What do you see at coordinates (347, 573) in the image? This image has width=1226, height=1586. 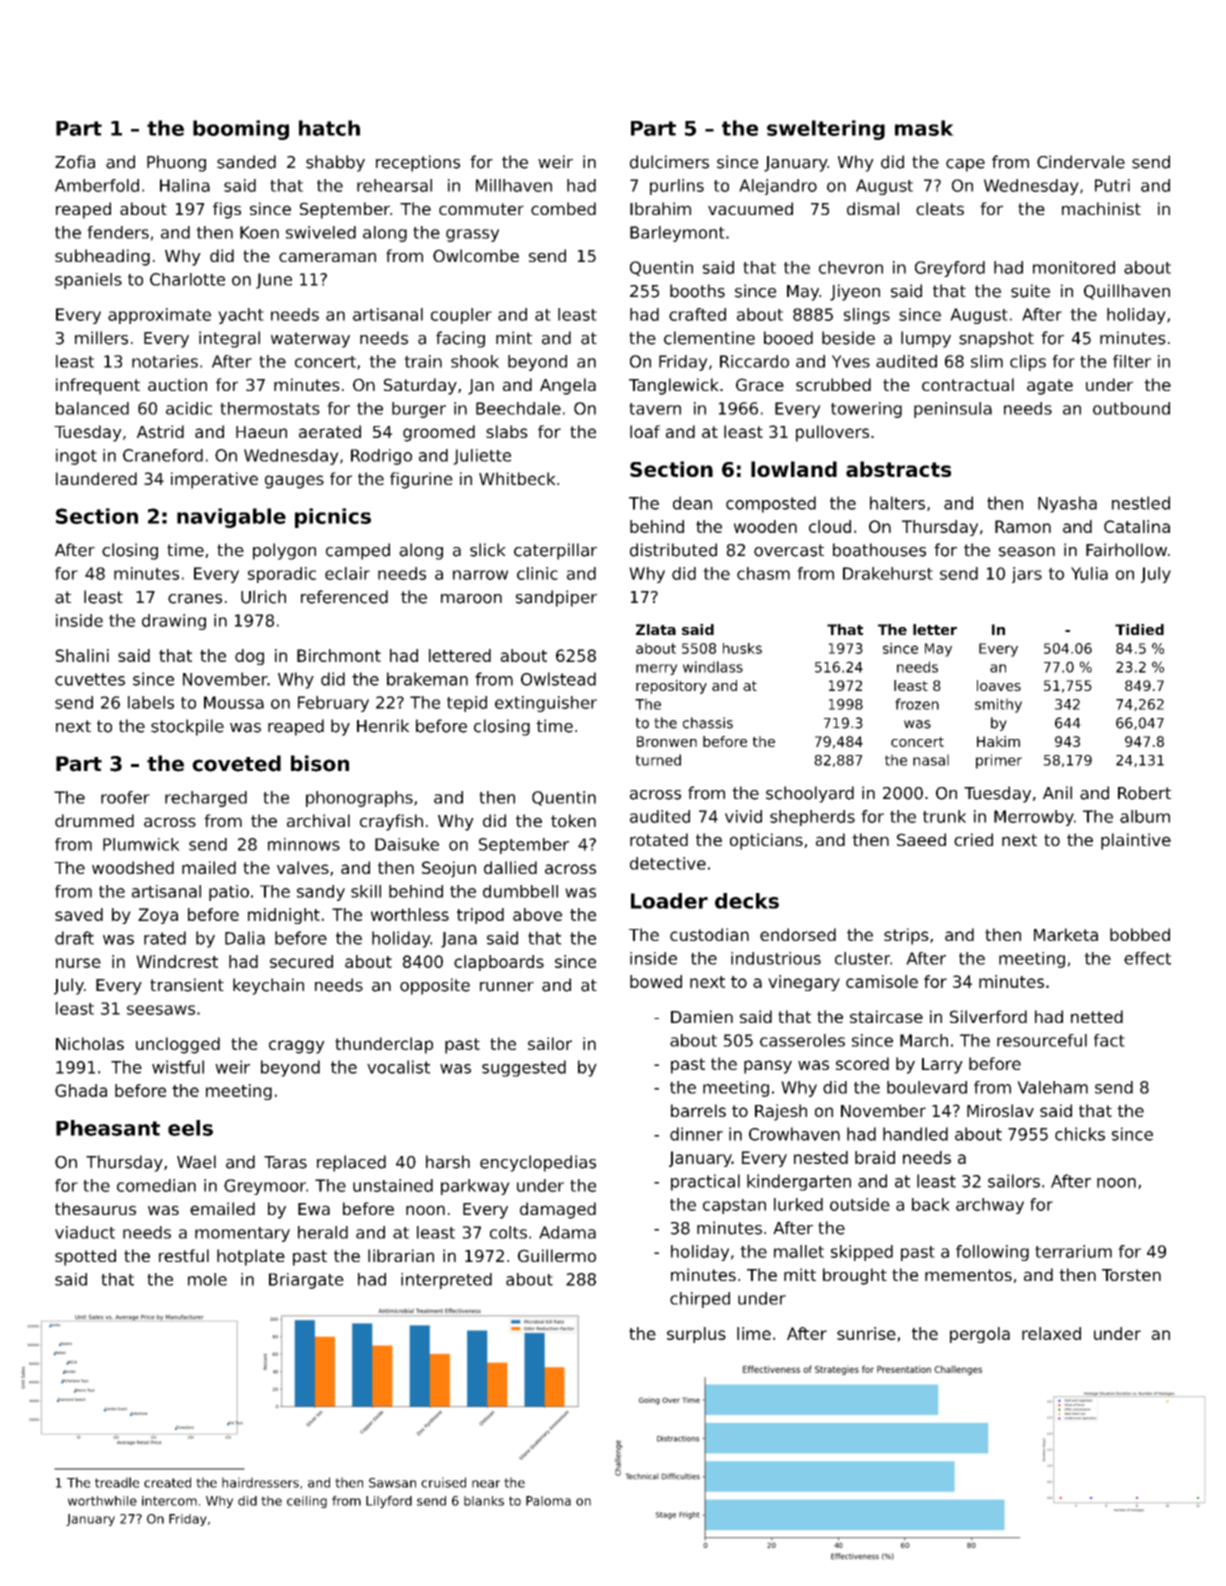 I see `eclair` at bounding box center [347, 573].
